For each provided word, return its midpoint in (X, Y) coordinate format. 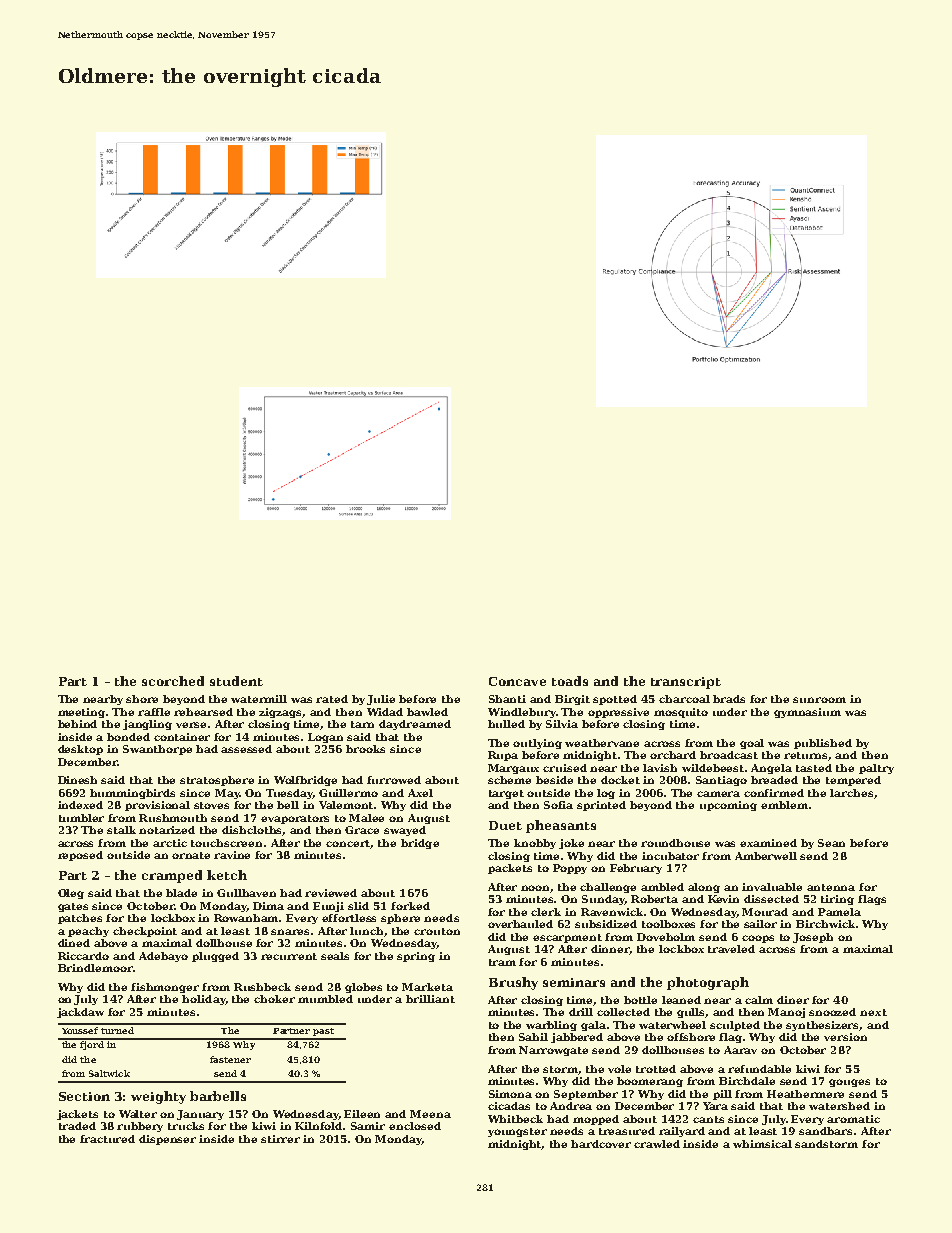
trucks (186, 1126)
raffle (154, 712)
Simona (510, 1094)
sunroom (819, 700)
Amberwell (766, 856)
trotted (656, 1069)
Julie (381, 700)
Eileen (362, 1114)
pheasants (561, 826)
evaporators (295, 819)
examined (768, 843)
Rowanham (247, 918)
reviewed (331, 893)
